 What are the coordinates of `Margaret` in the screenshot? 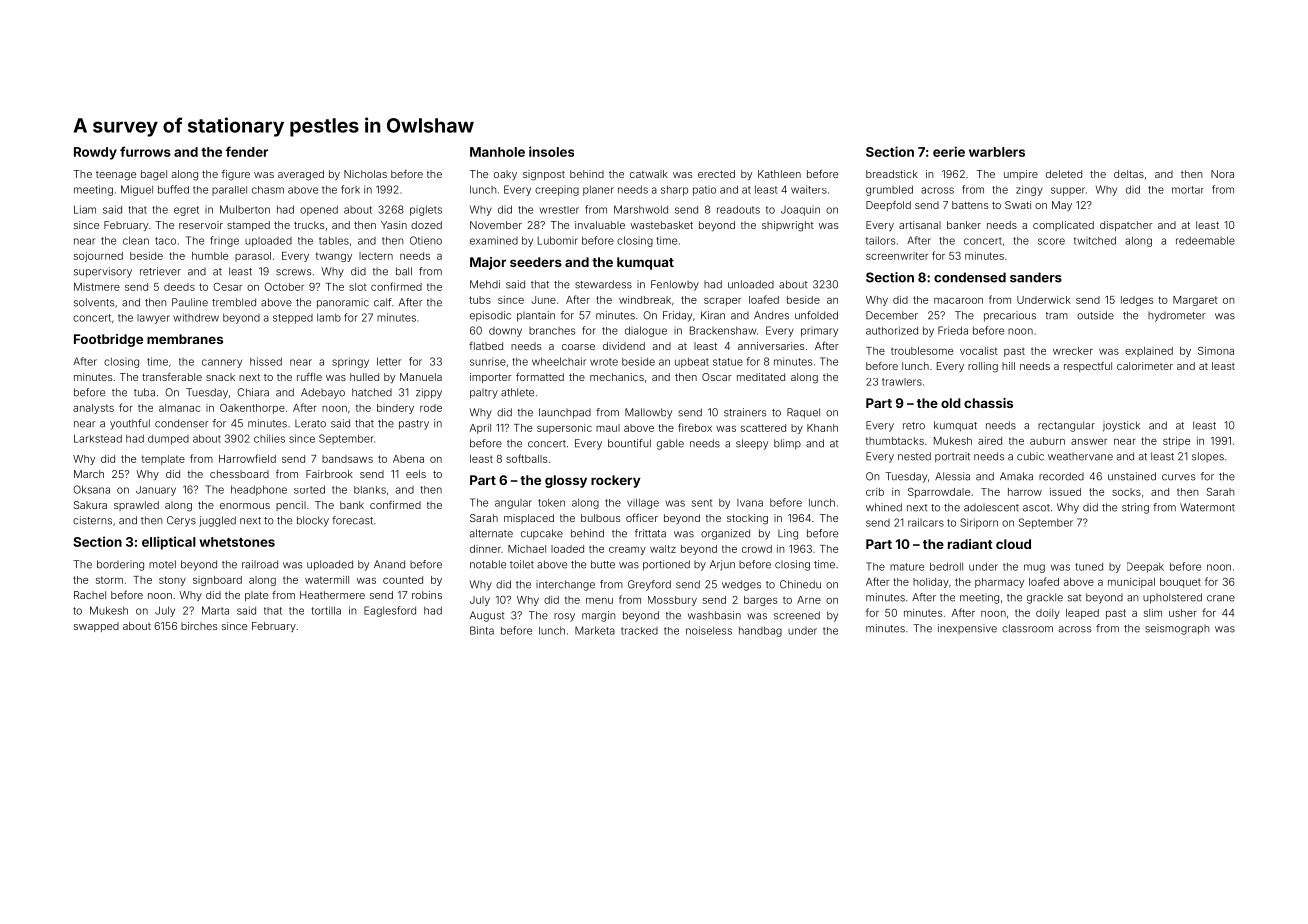 It's located at (1195, 301).
